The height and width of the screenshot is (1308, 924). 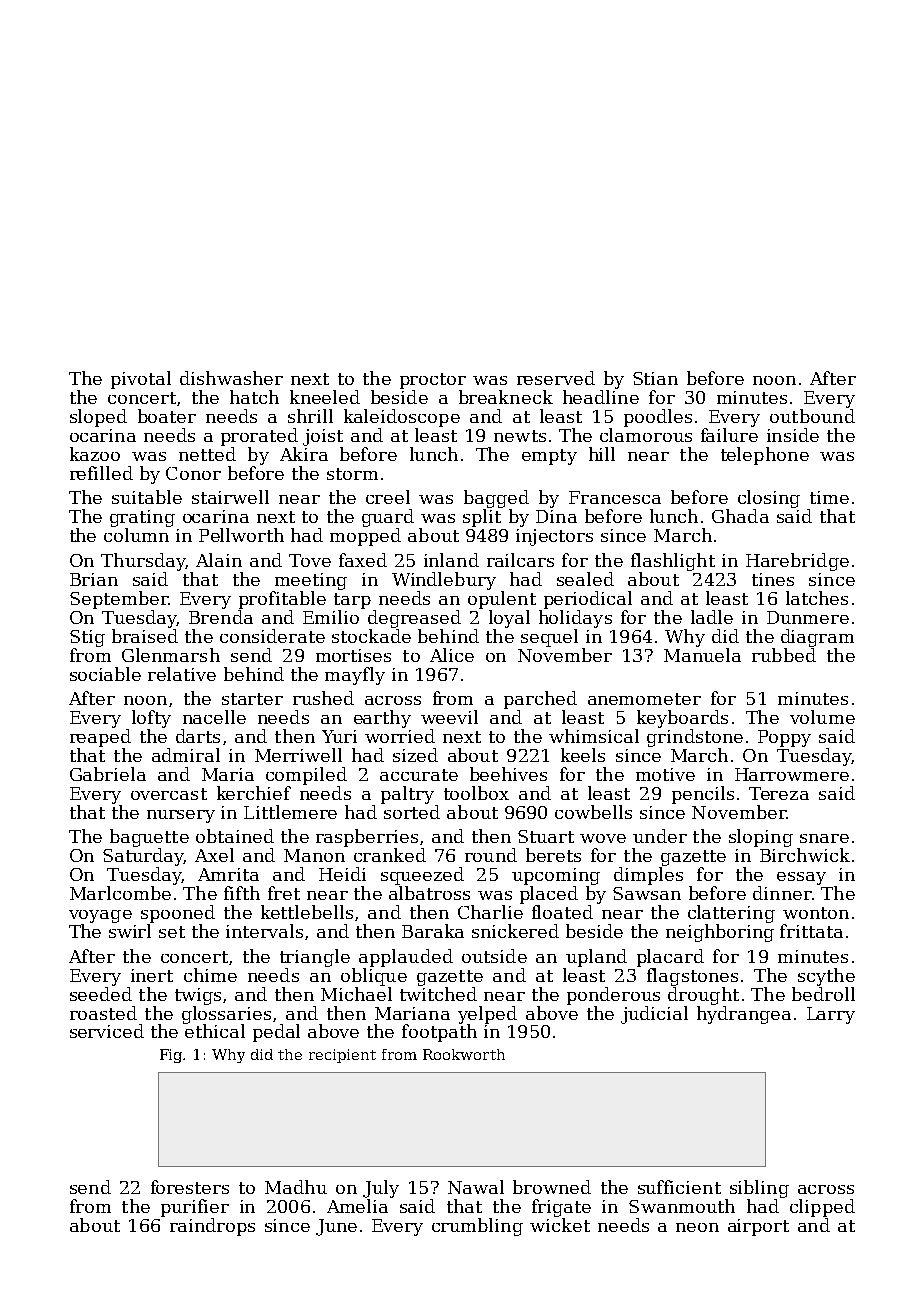 I want to click on netted, so click(x=207, y=454).
